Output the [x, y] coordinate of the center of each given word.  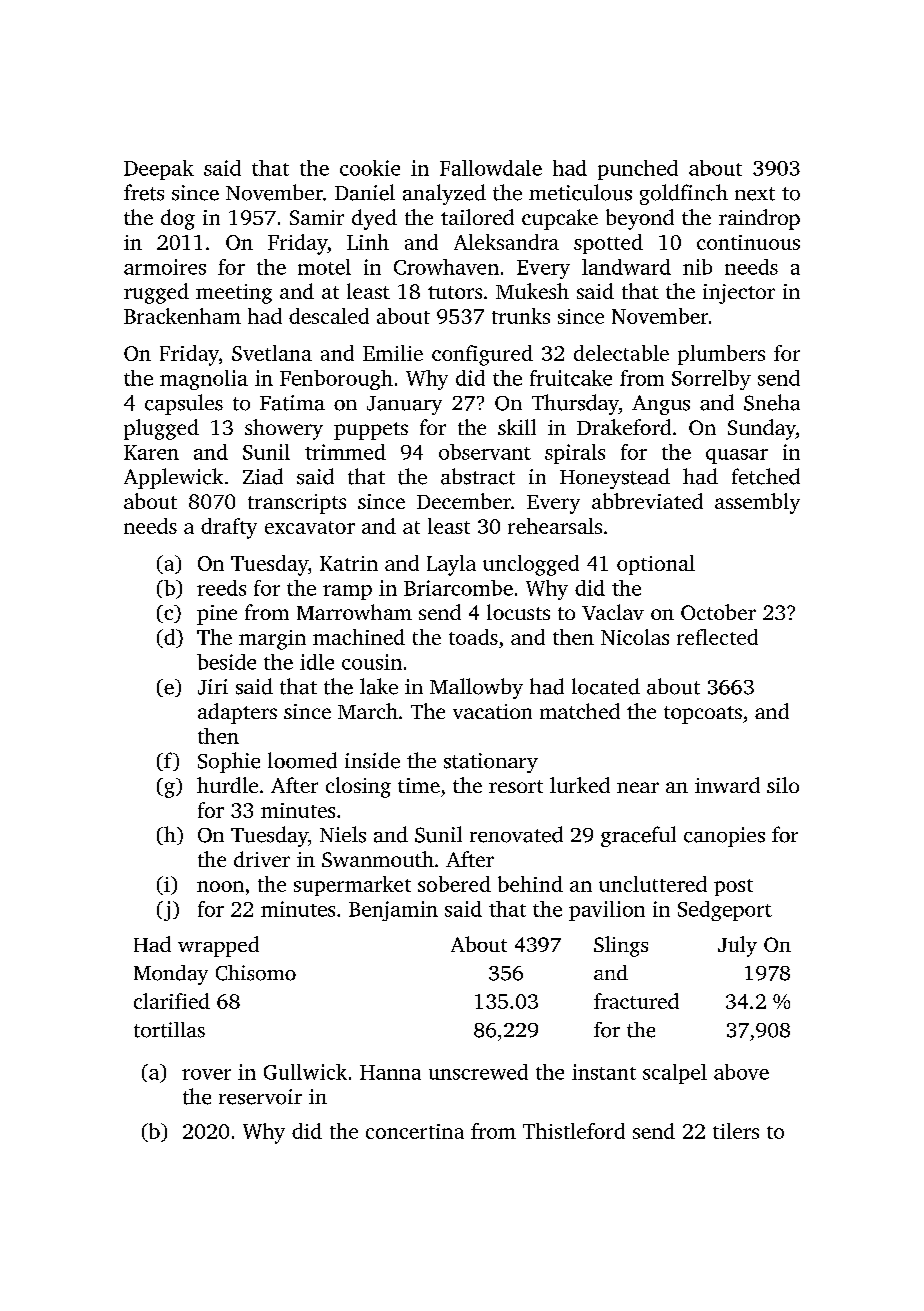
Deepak [159, 170]
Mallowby [476, 688]
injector [739, 294]
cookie [370, 168]
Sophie [229, 762]
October [718, 612]
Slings [621, 946]
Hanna [390, 1072]
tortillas [169, 1030]
